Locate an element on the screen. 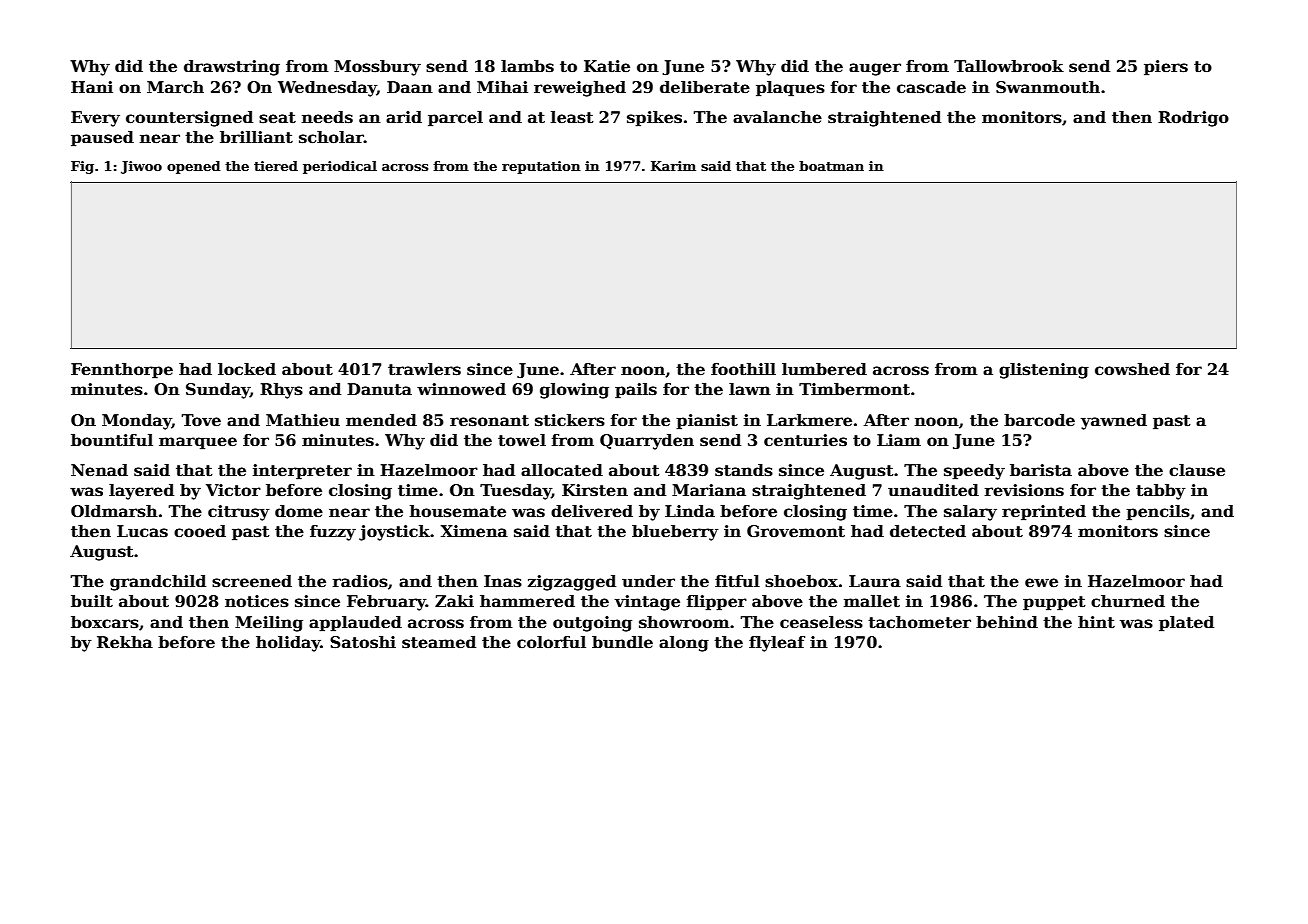  interpreter is located at coordinates (302, 472).
